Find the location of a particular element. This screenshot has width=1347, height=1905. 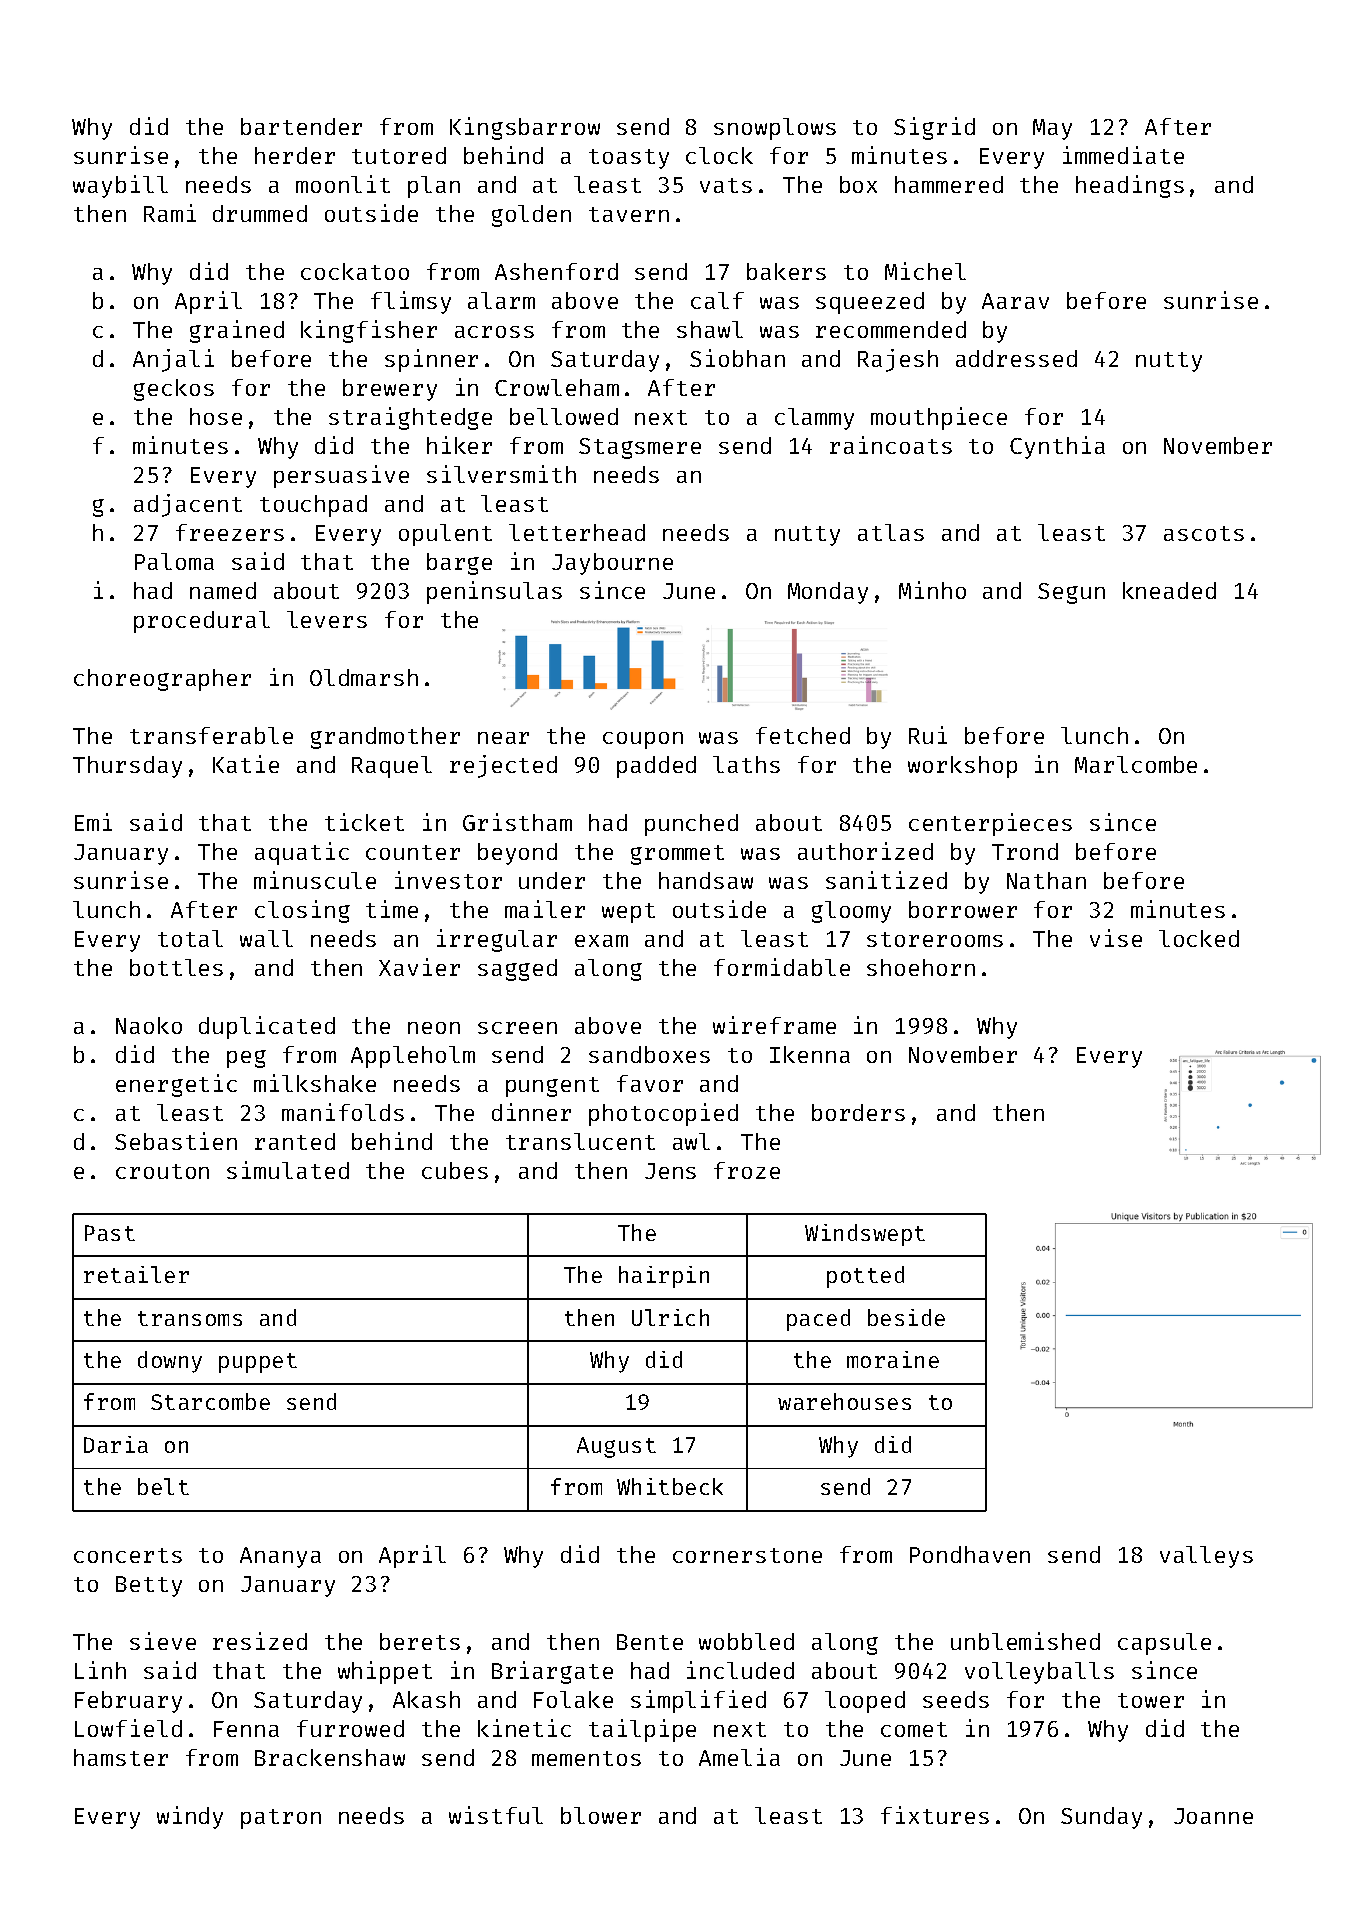

locked is located at coordinates (1199, 938).
